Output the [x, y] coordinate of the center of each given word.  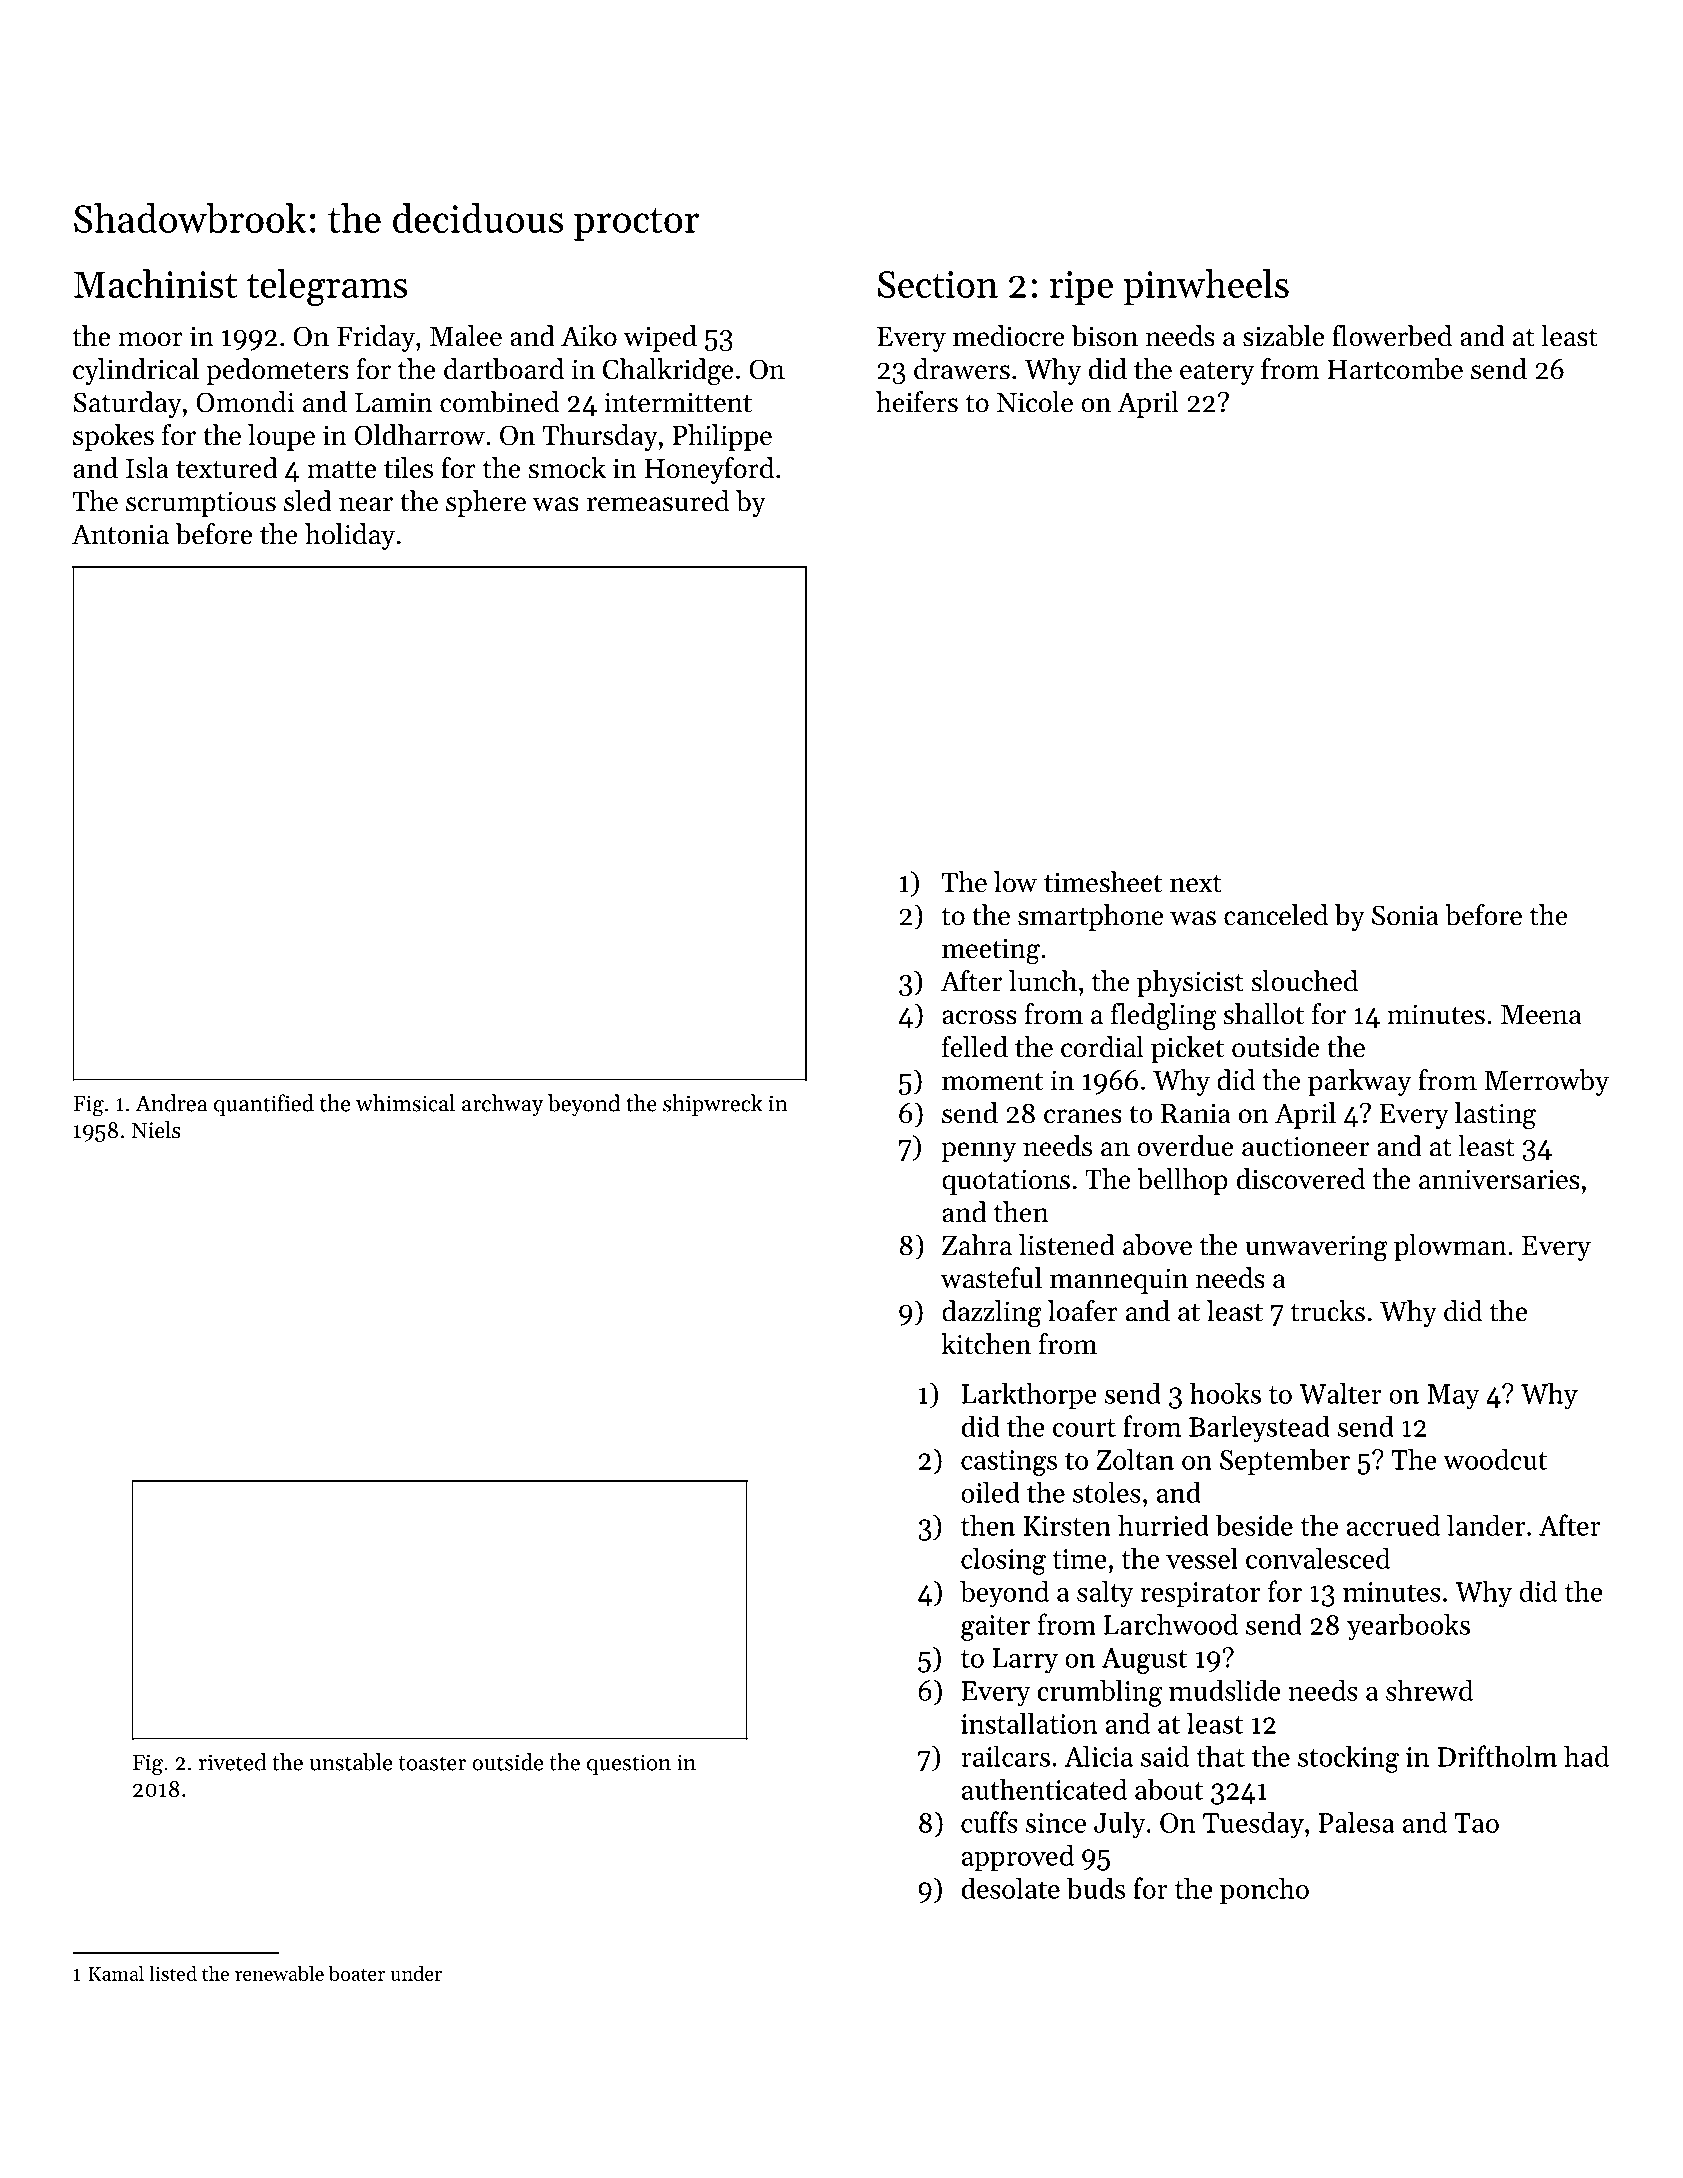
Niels [156, 1130]
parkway [1360, 1082]
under [416, 1973]
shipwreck [713, 1105]
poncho [1264, 1890]
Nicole [1035, 402]
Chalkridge [668, 372]
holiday [350, 536]
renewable [279, 1973]
